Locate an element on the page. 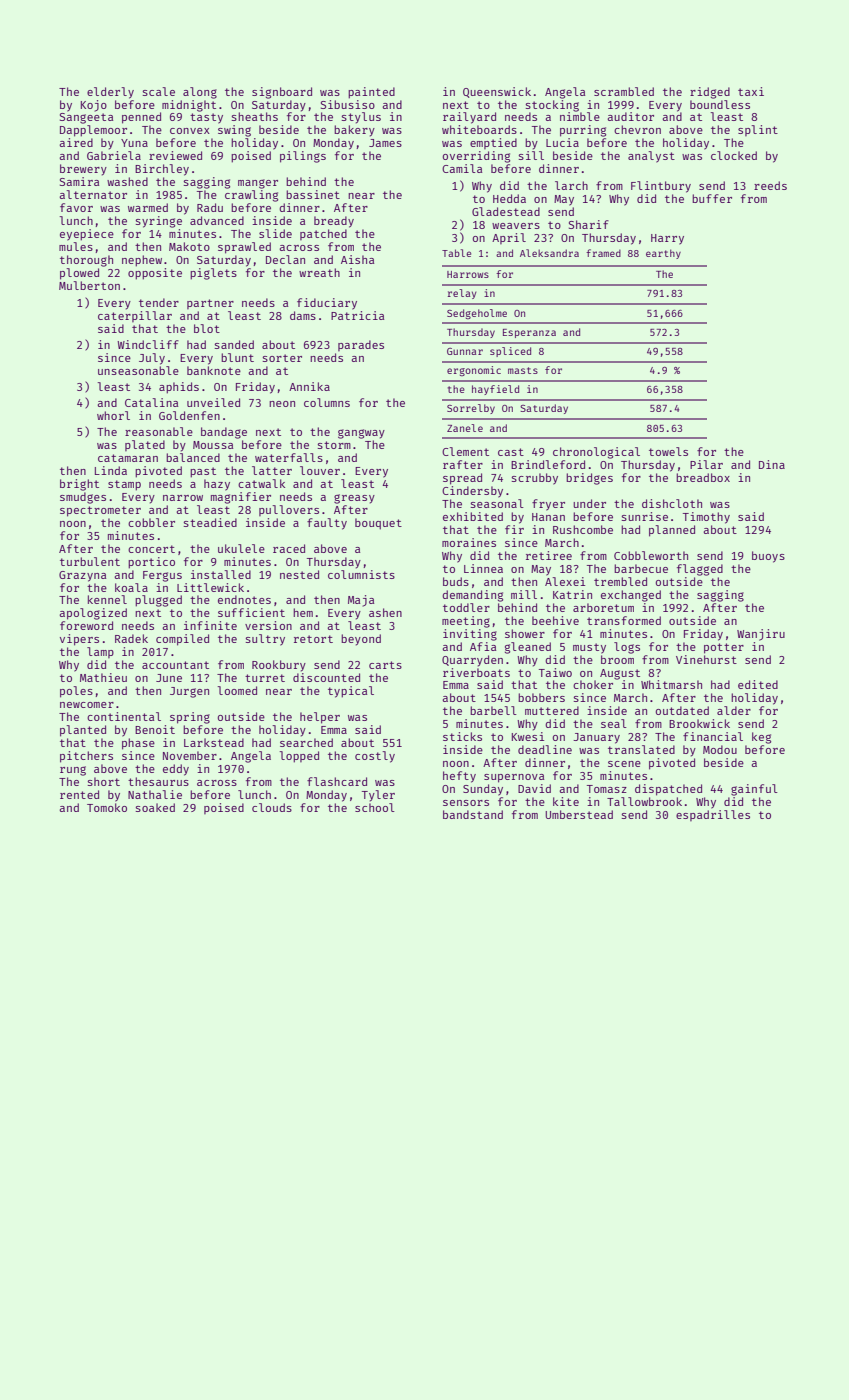  taxi is located at coordinates (751, 91).
